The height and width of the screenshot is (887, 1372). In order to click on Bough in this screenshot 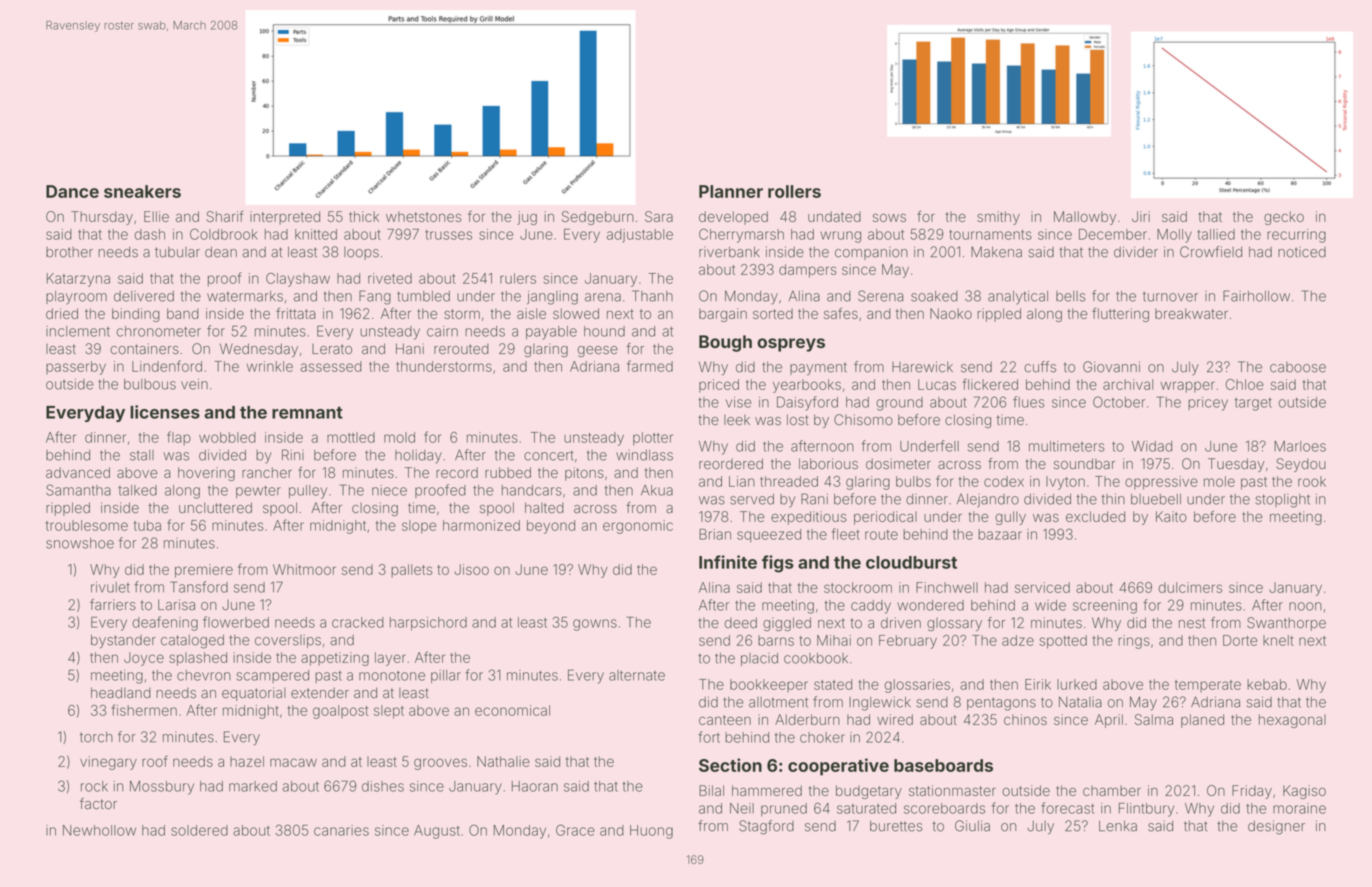, I will do `click(725, 343)`.
